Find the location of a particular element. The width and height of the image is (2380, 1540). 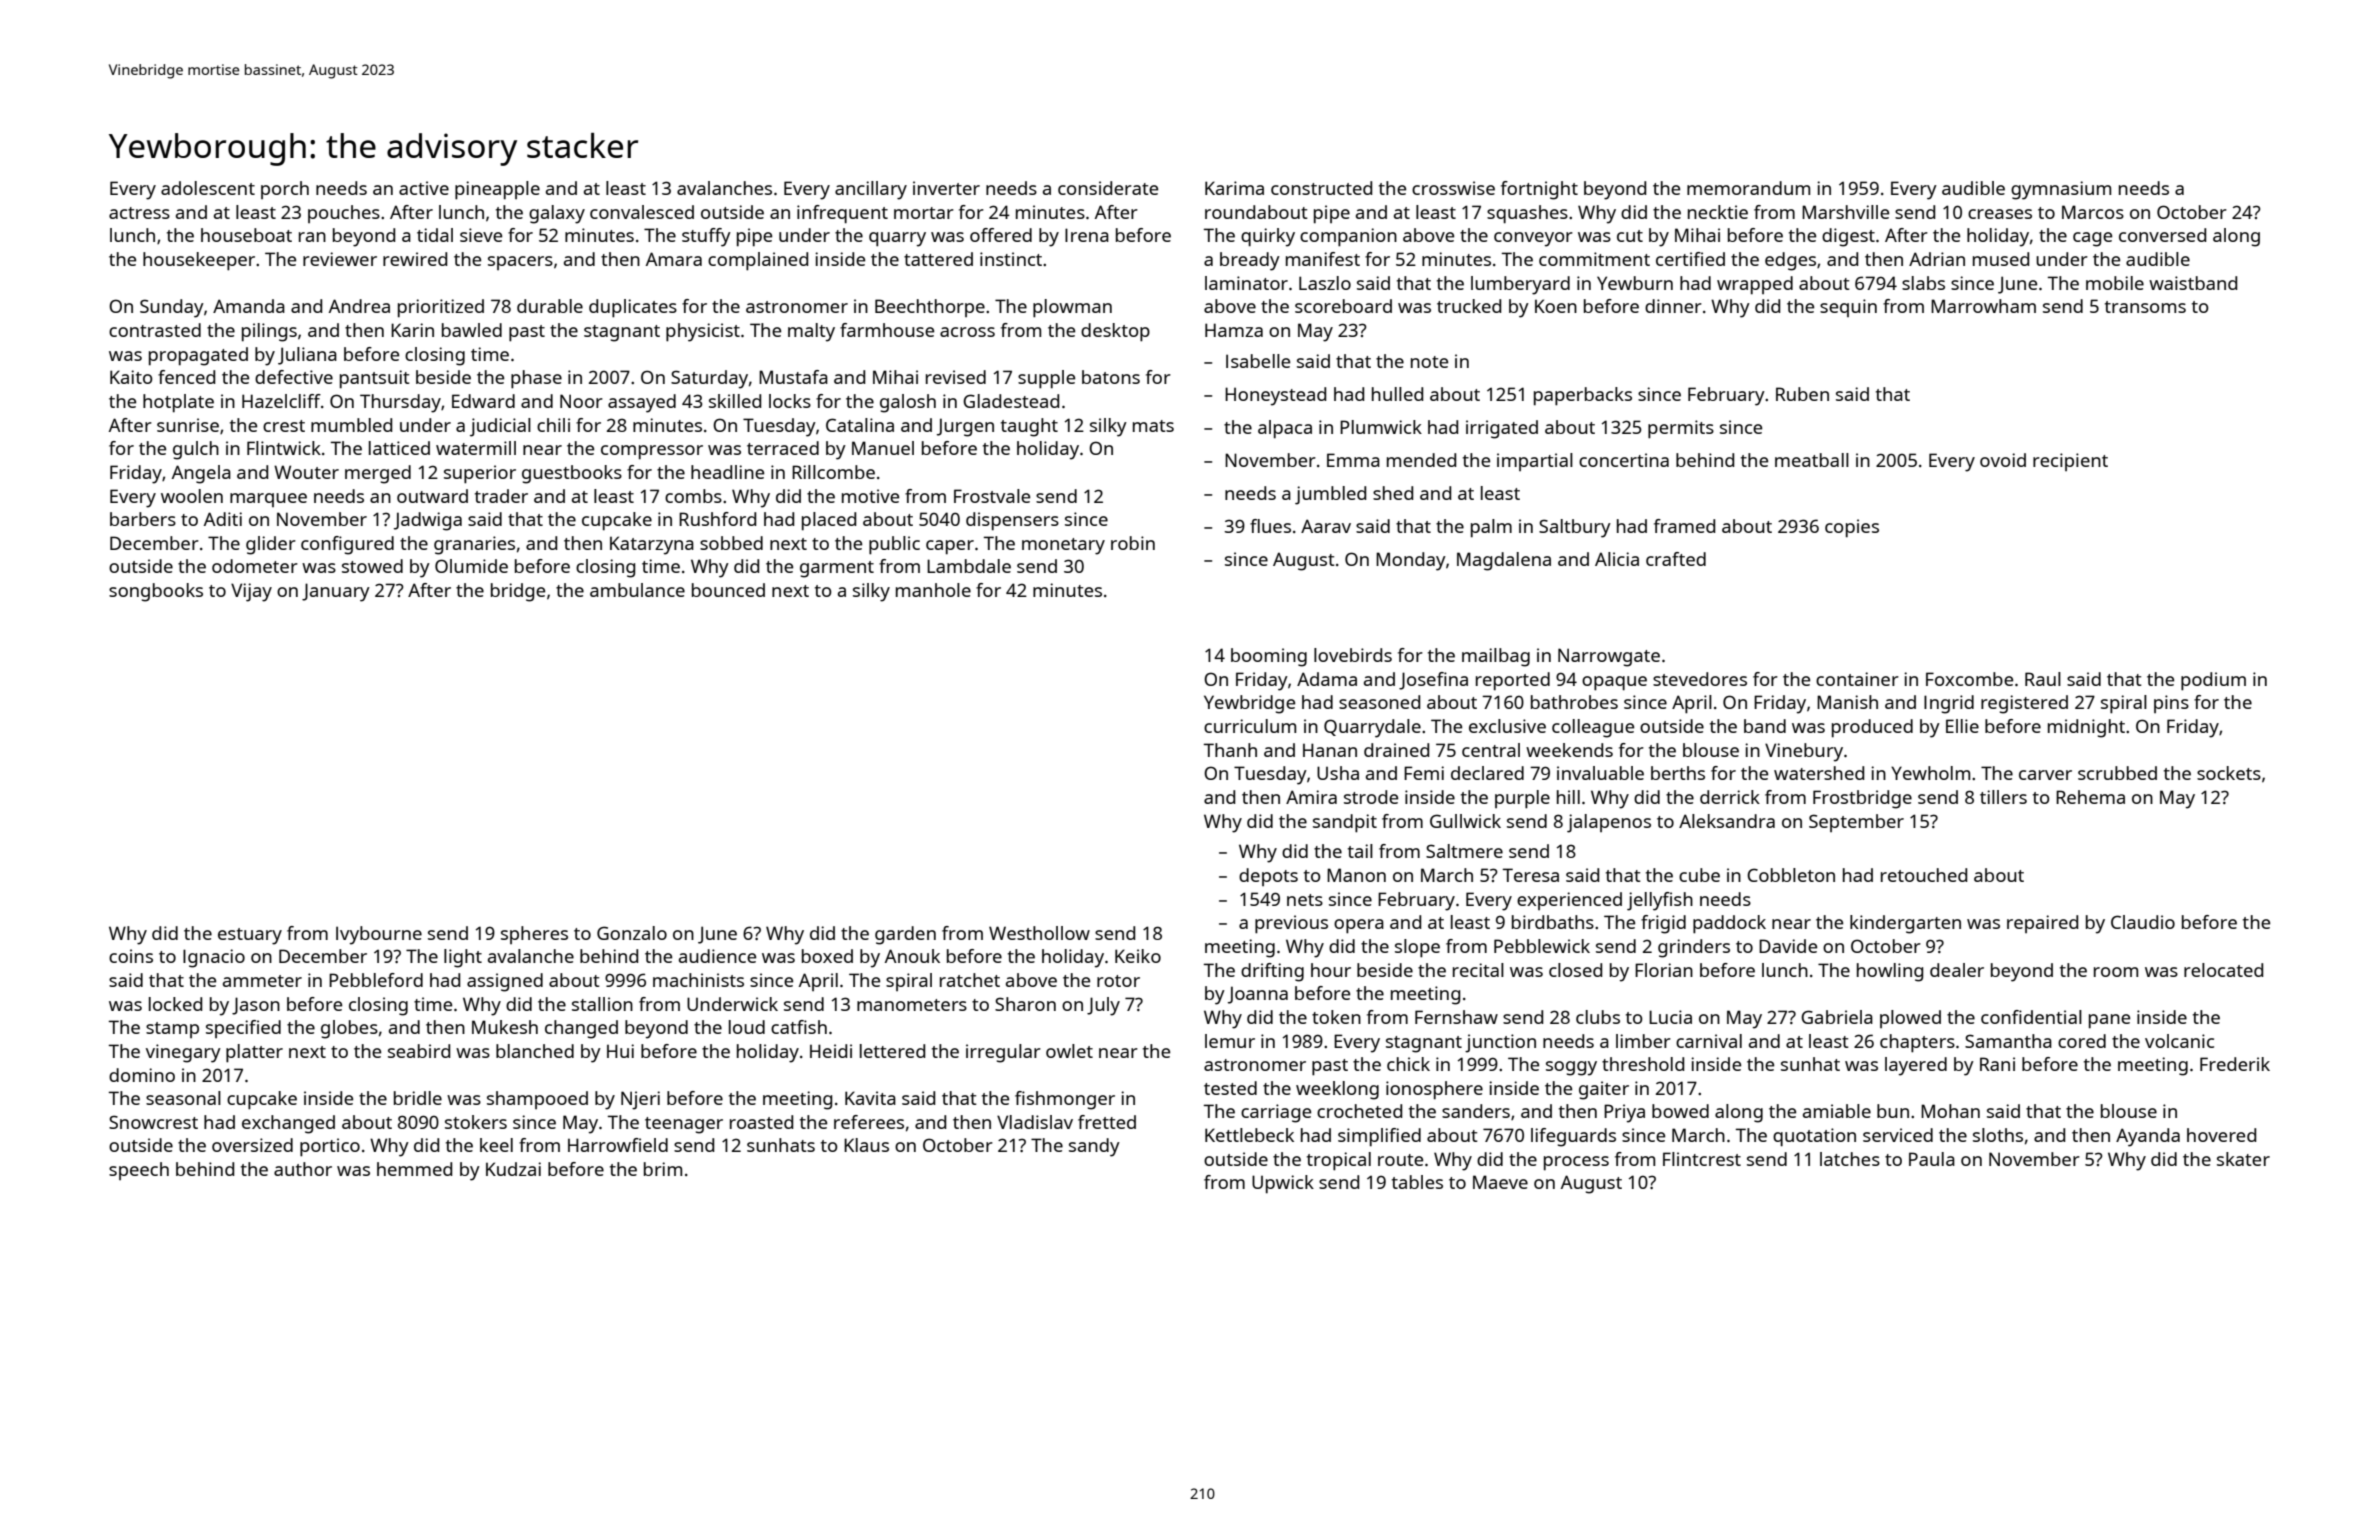

songbooks is located at coordinates (156, 592).
